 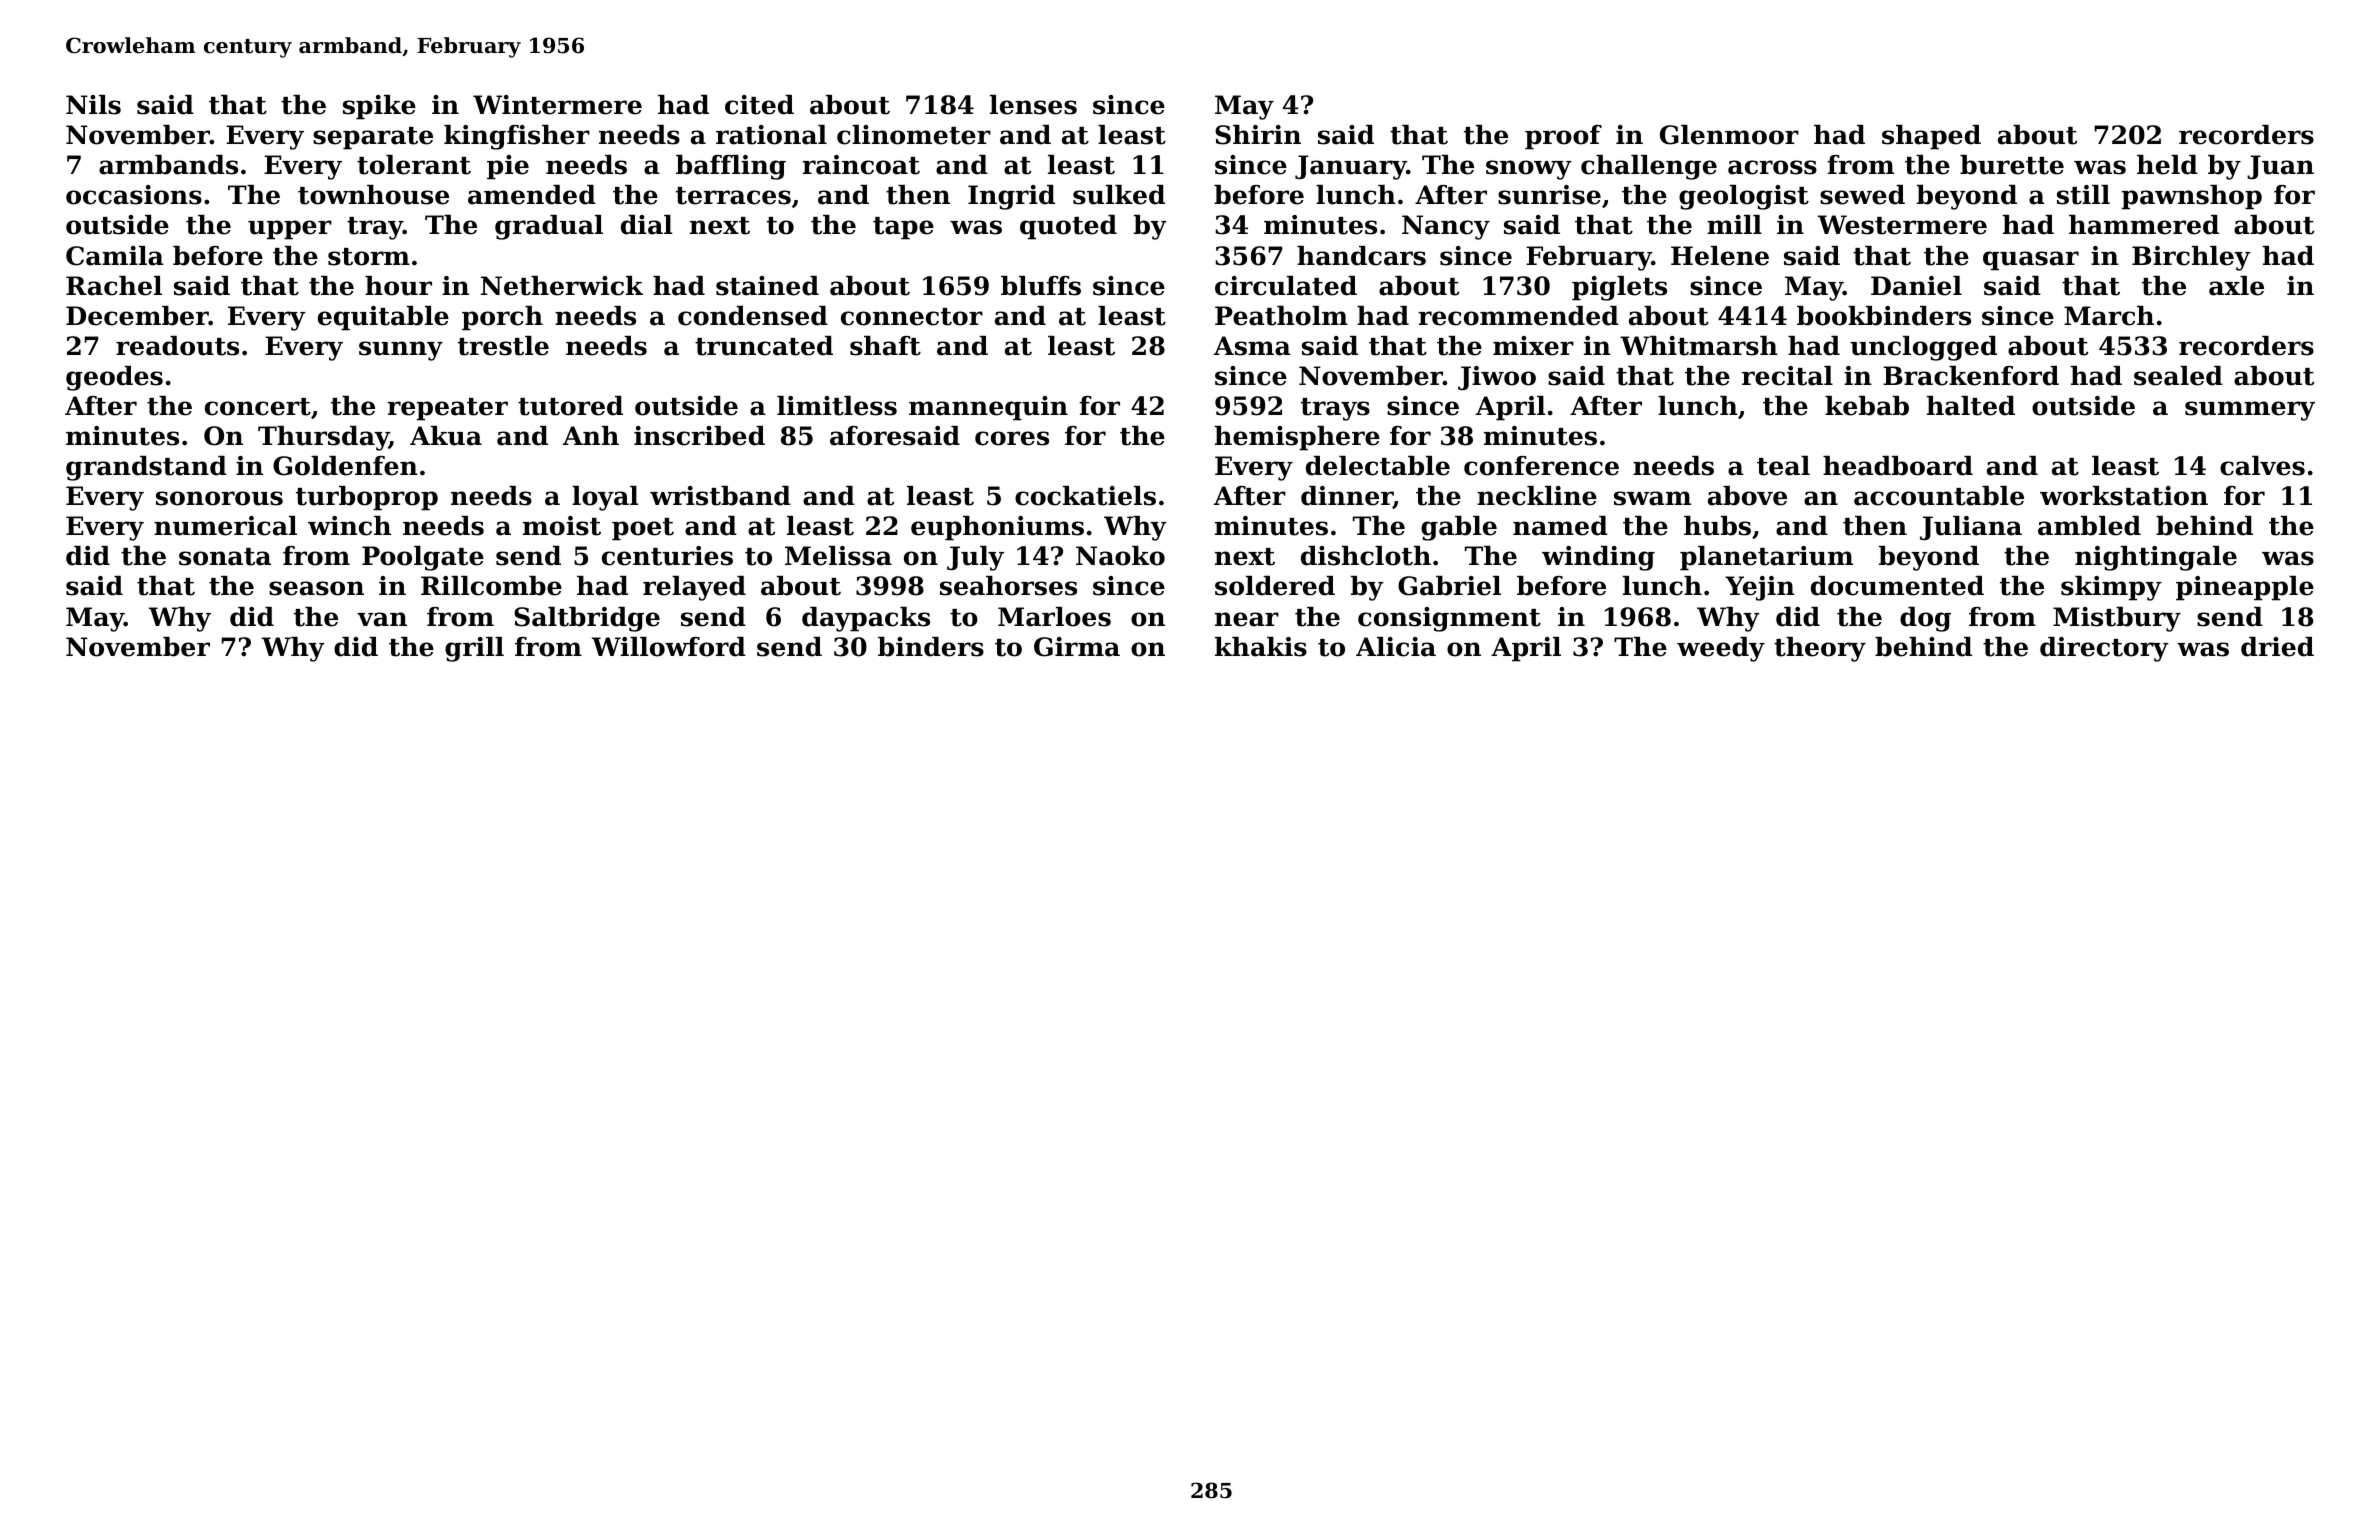 I want to click on shaped, so click(x=1931, y=137).
